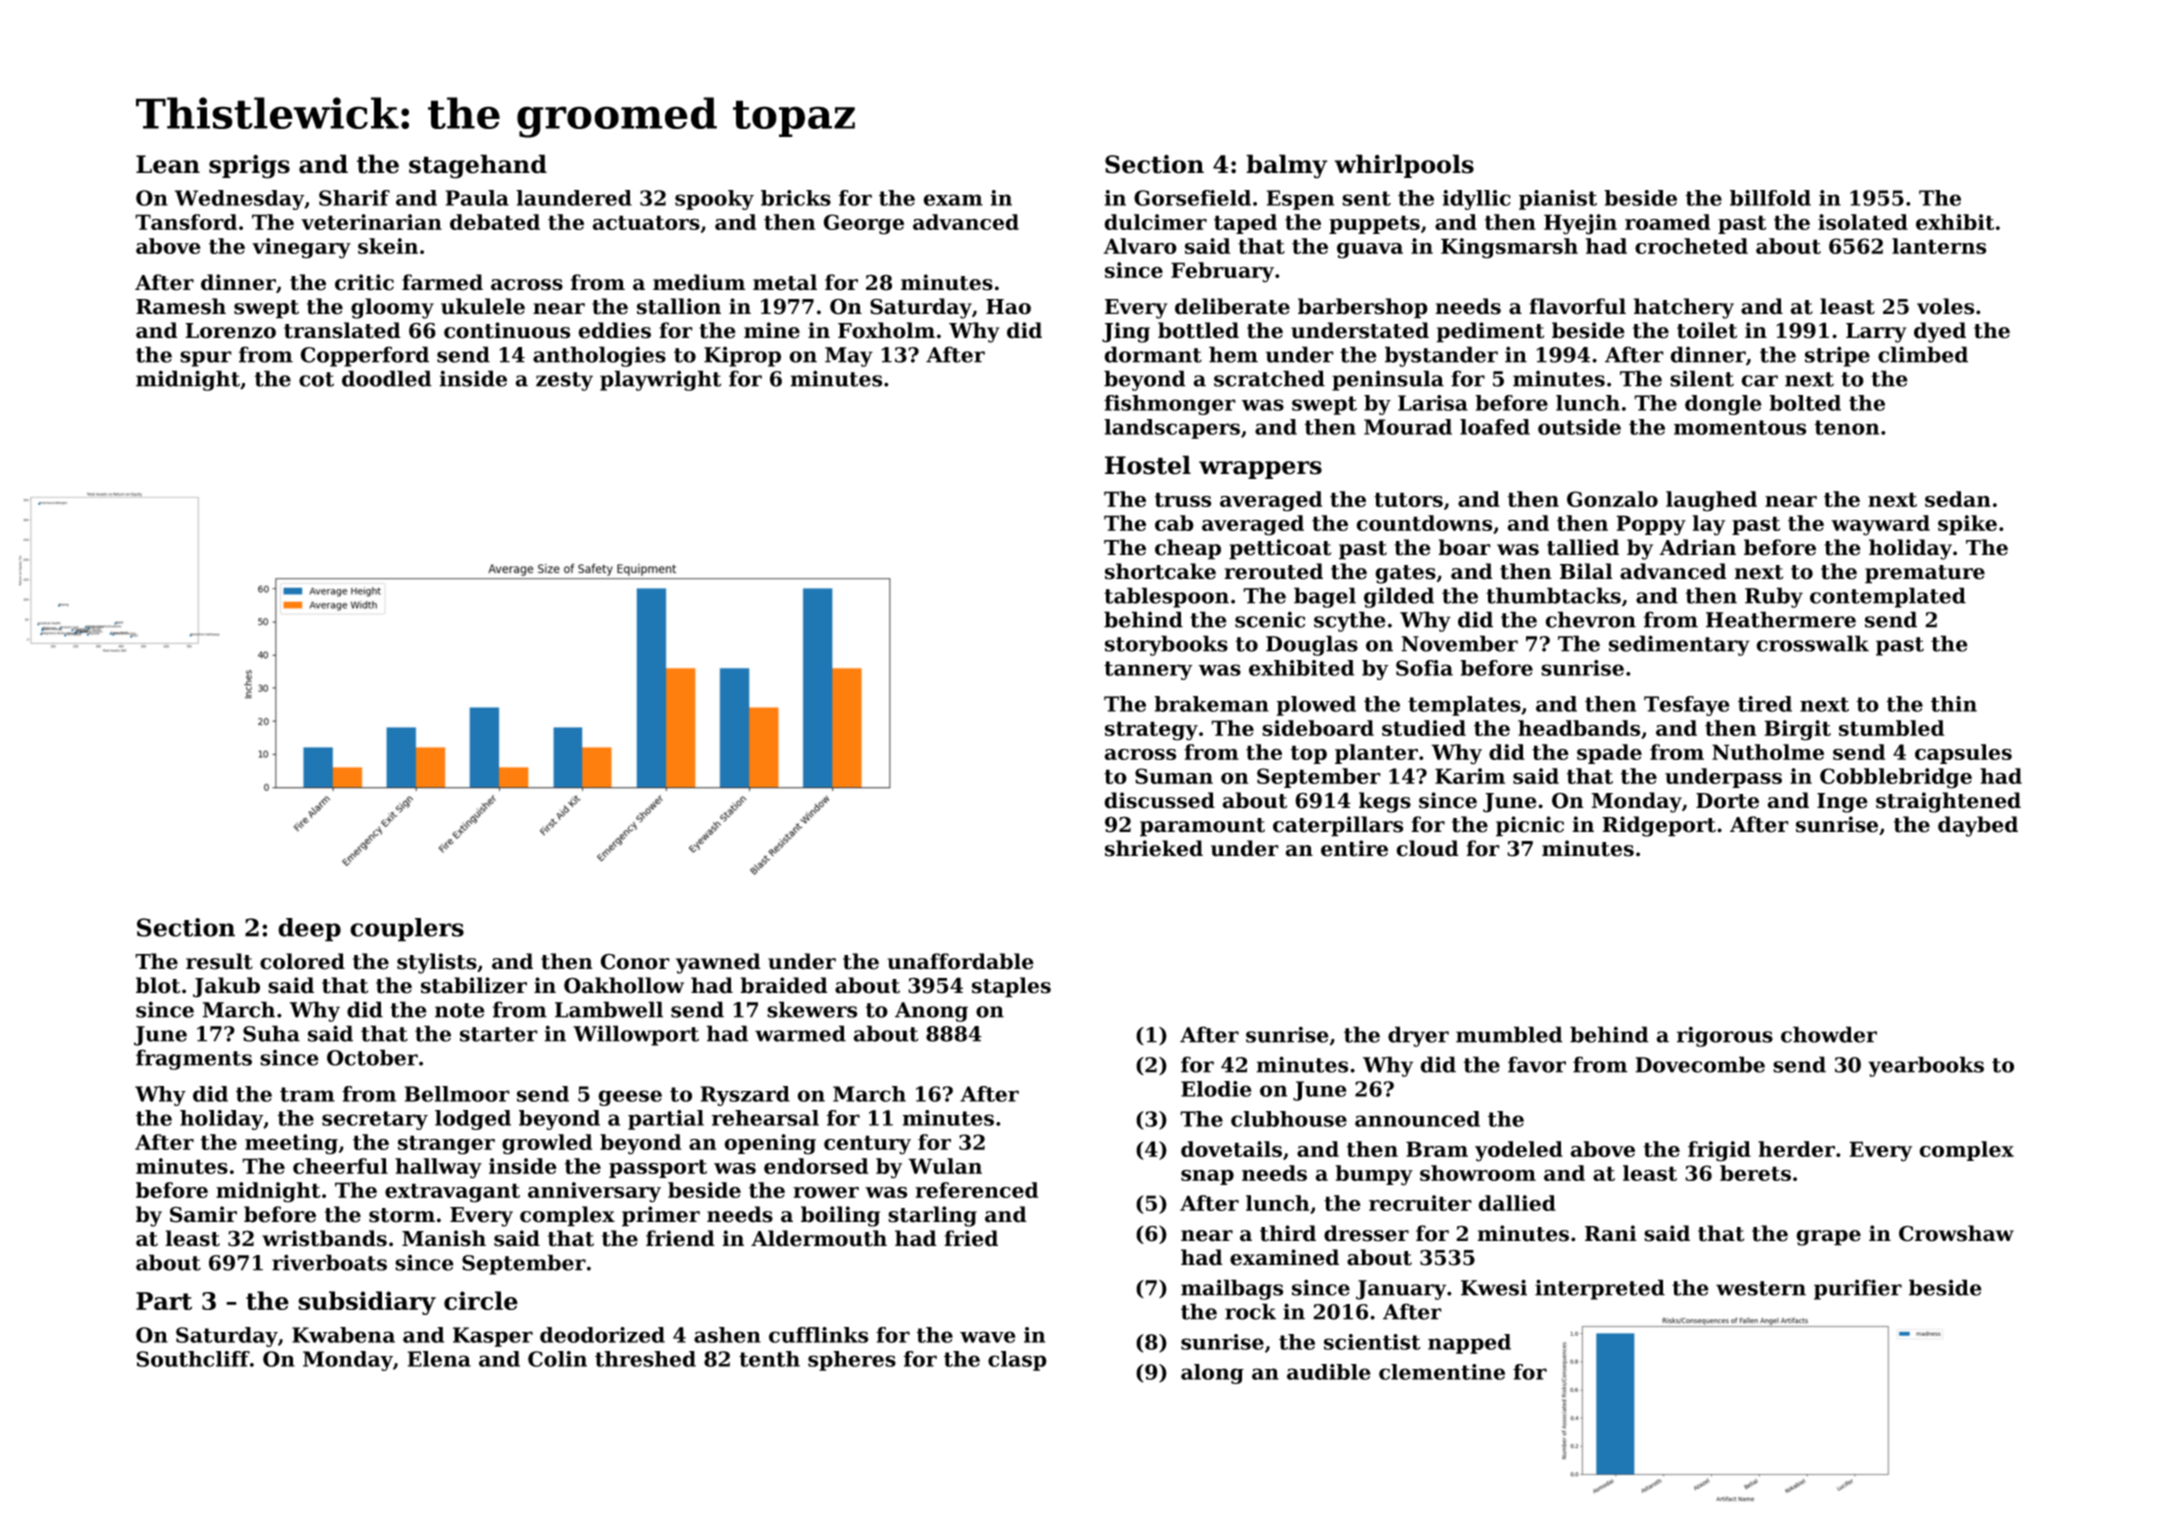 This document has height=1528, width=2160. I want to click on tannery, so click(1148, 670).
